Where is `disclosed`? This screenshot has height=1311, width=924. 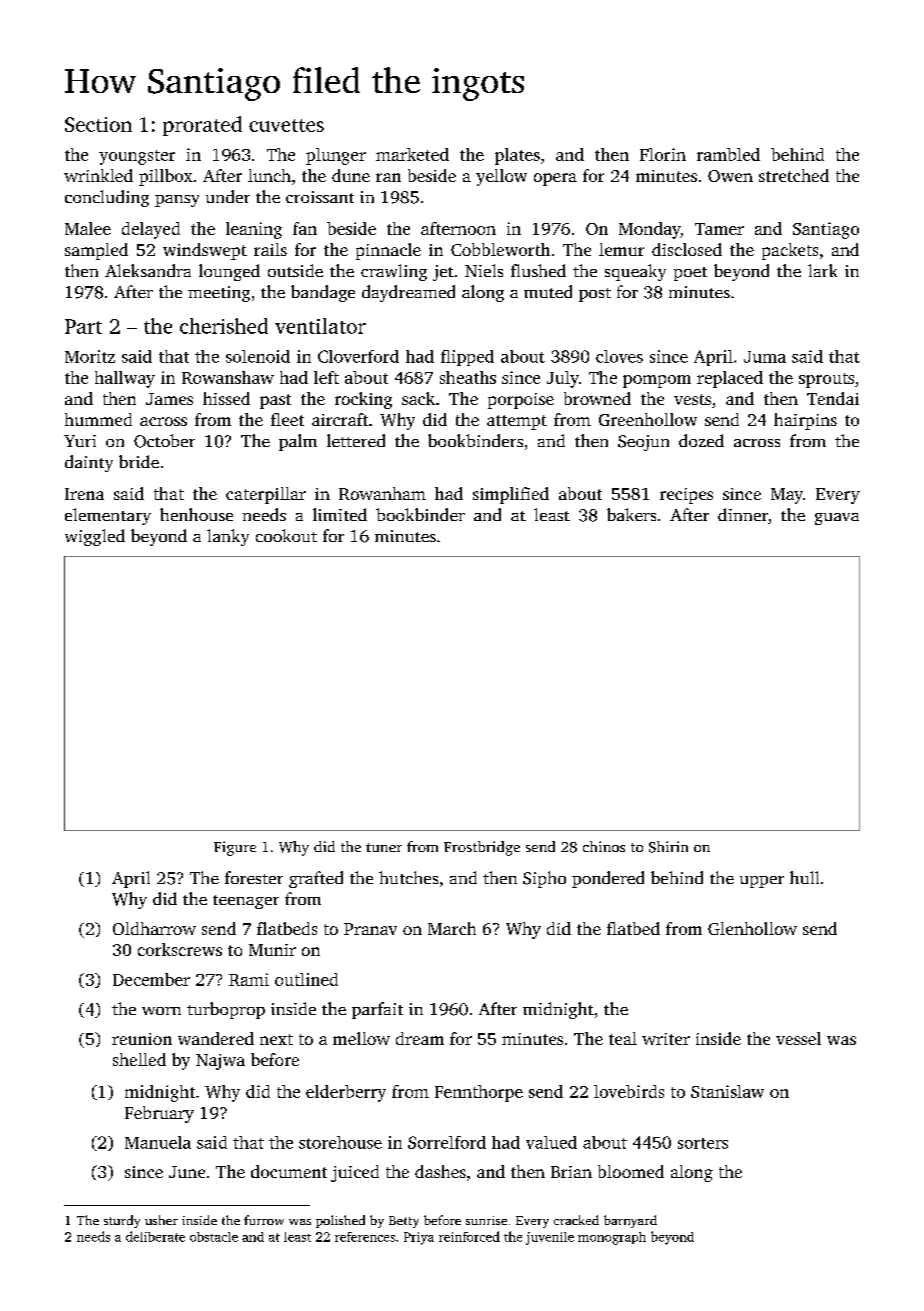 disclosed is located at coordinates (687, 249).
